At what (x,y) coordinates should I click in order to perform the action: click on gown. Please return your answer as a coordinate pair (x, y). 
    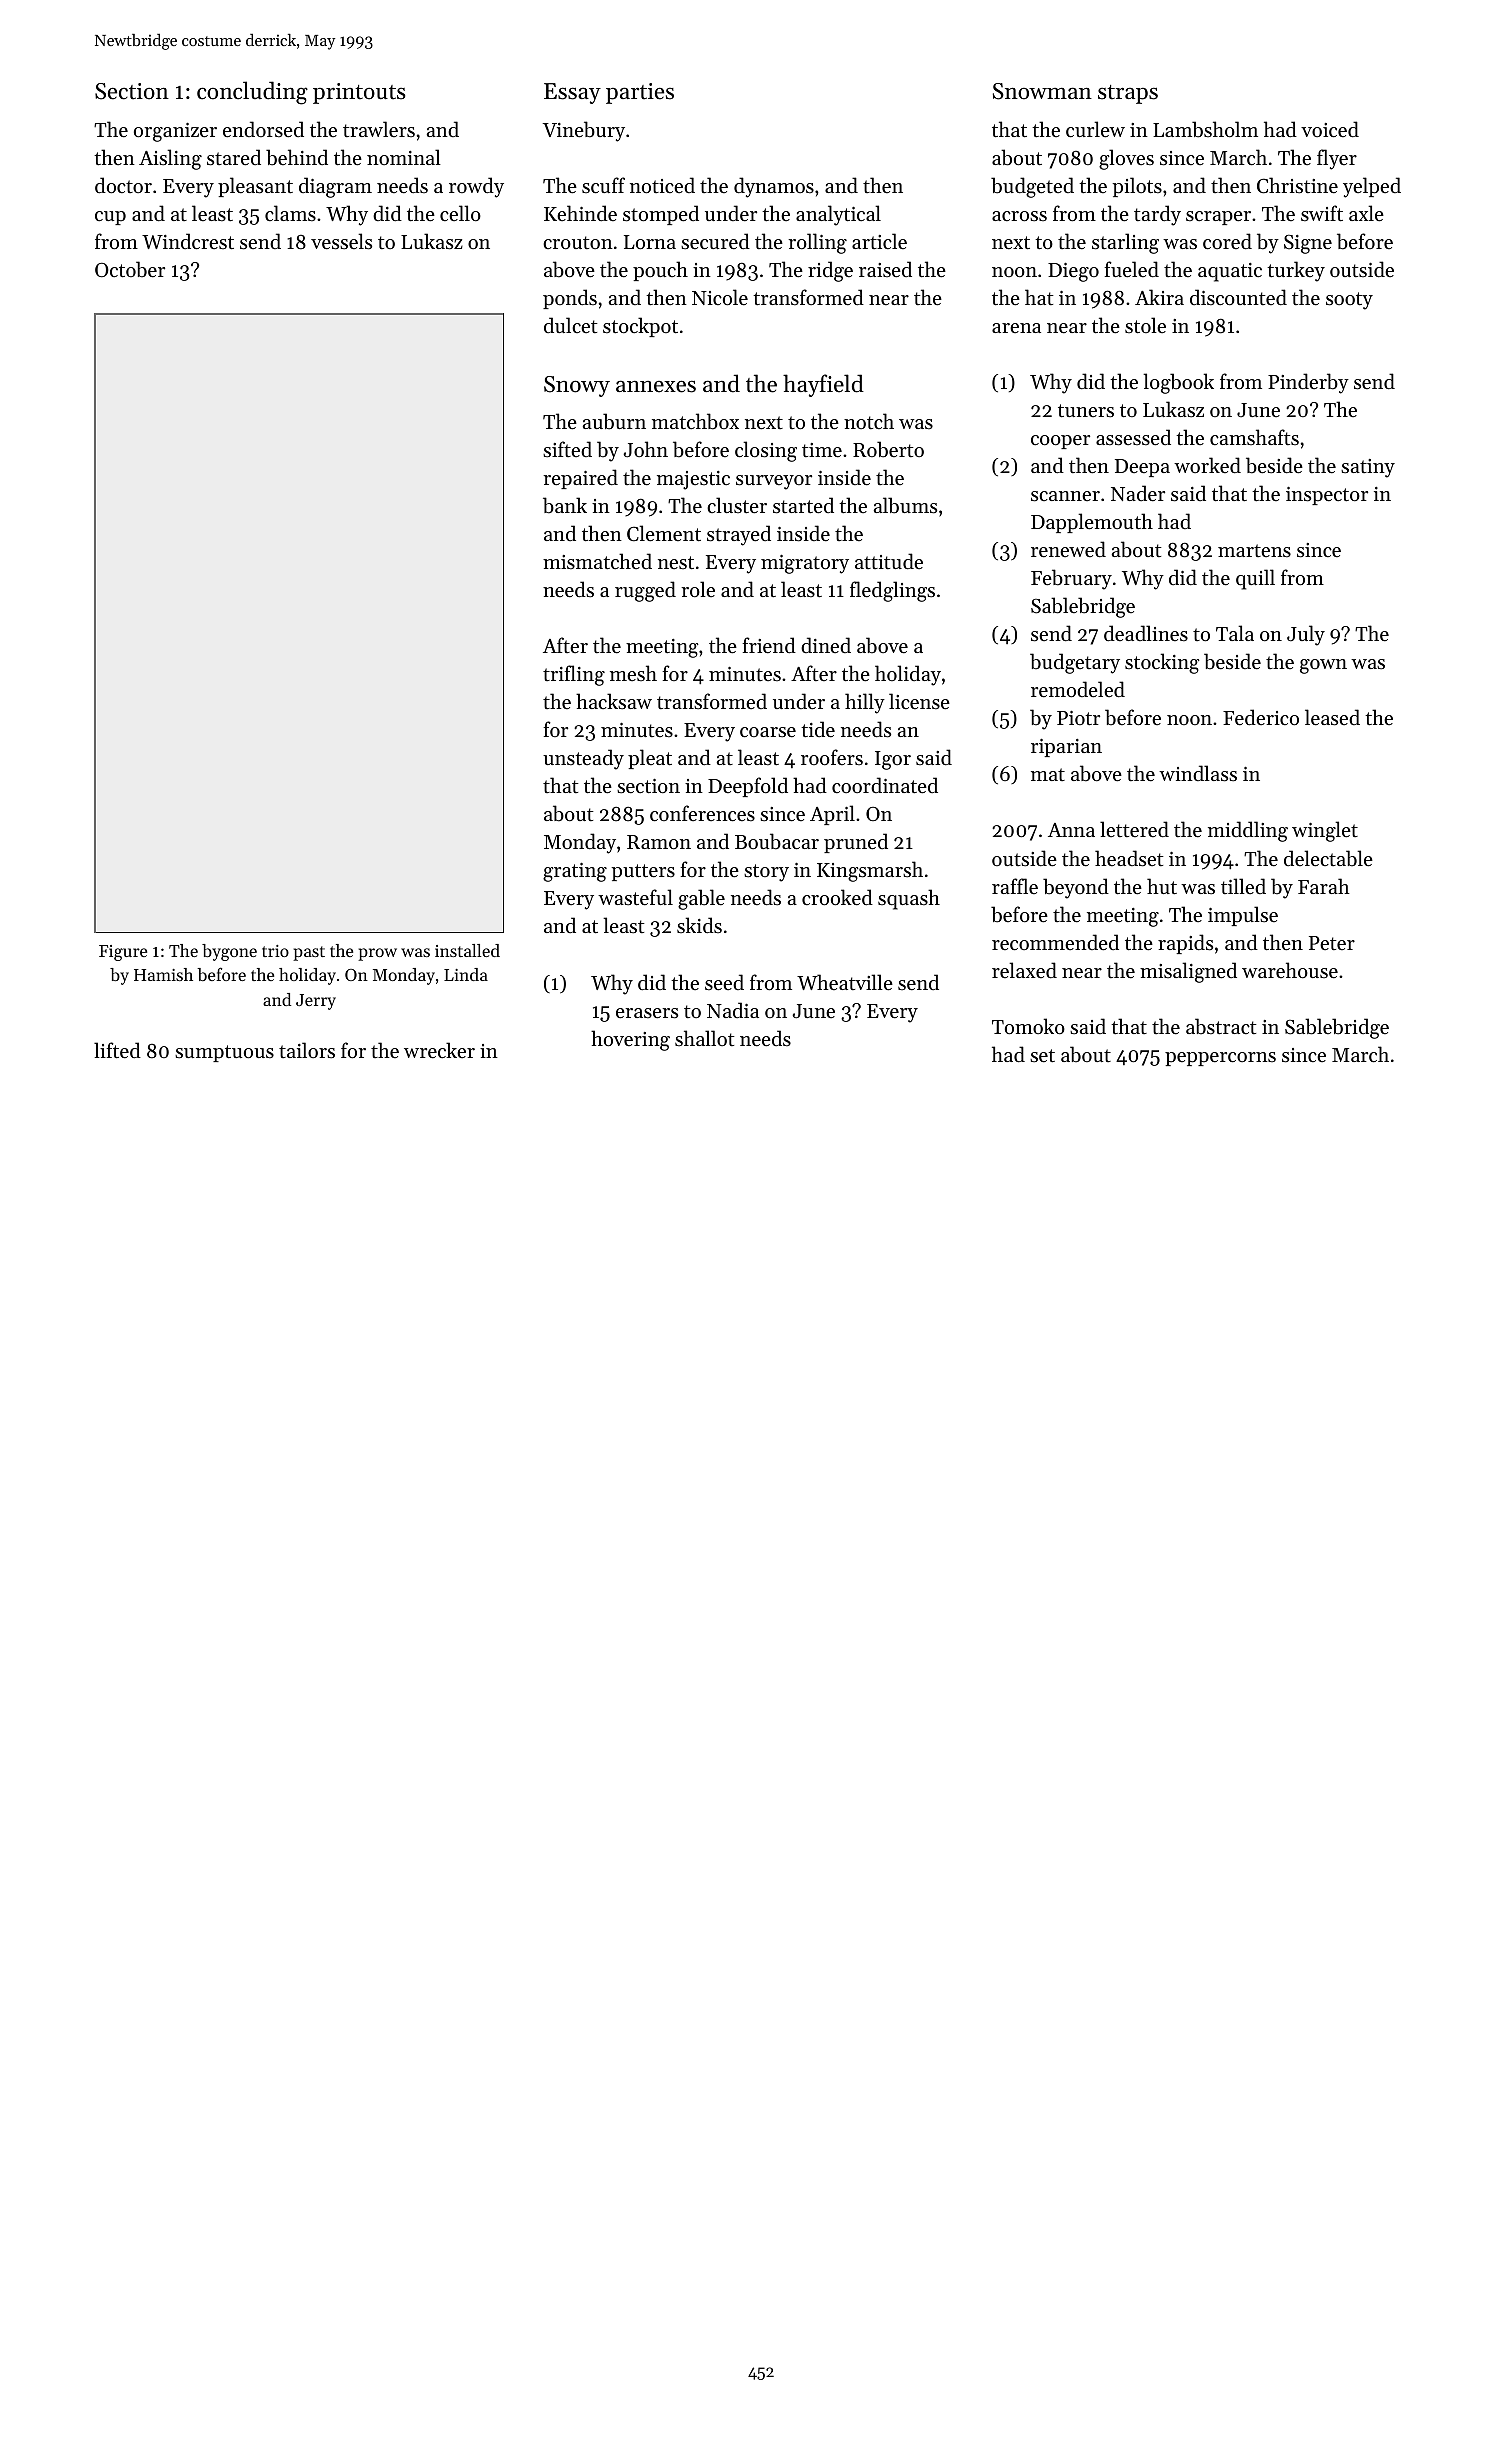
    Looking at the image, I should click on (1323, 666).
